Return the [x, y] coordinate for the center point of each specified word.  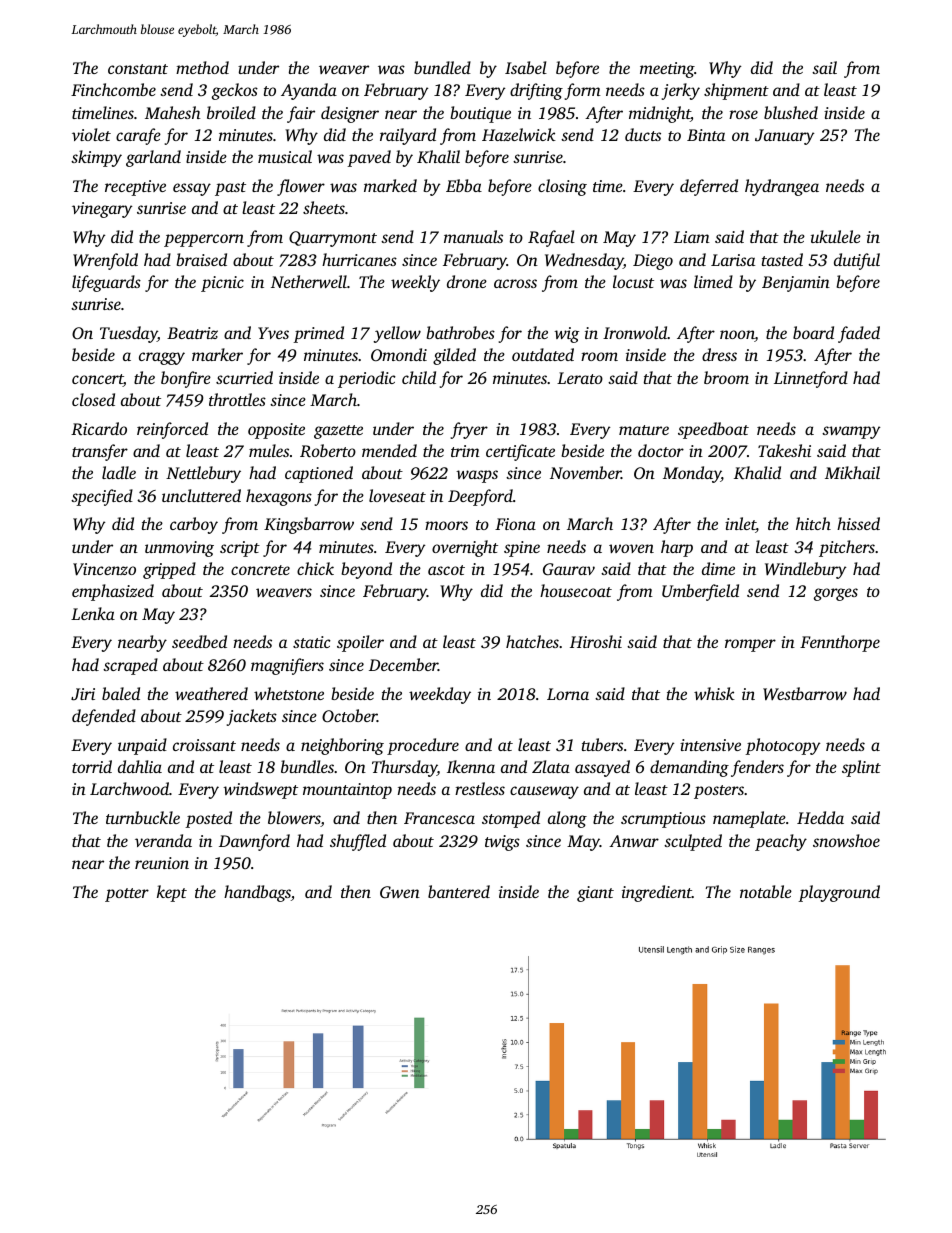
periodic [367, 379]
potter [127, 895]
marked [390, 185]
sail [824, 67]
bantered [459, 891]
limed [713, 281]
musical [285, 156]
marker [217, 354]
